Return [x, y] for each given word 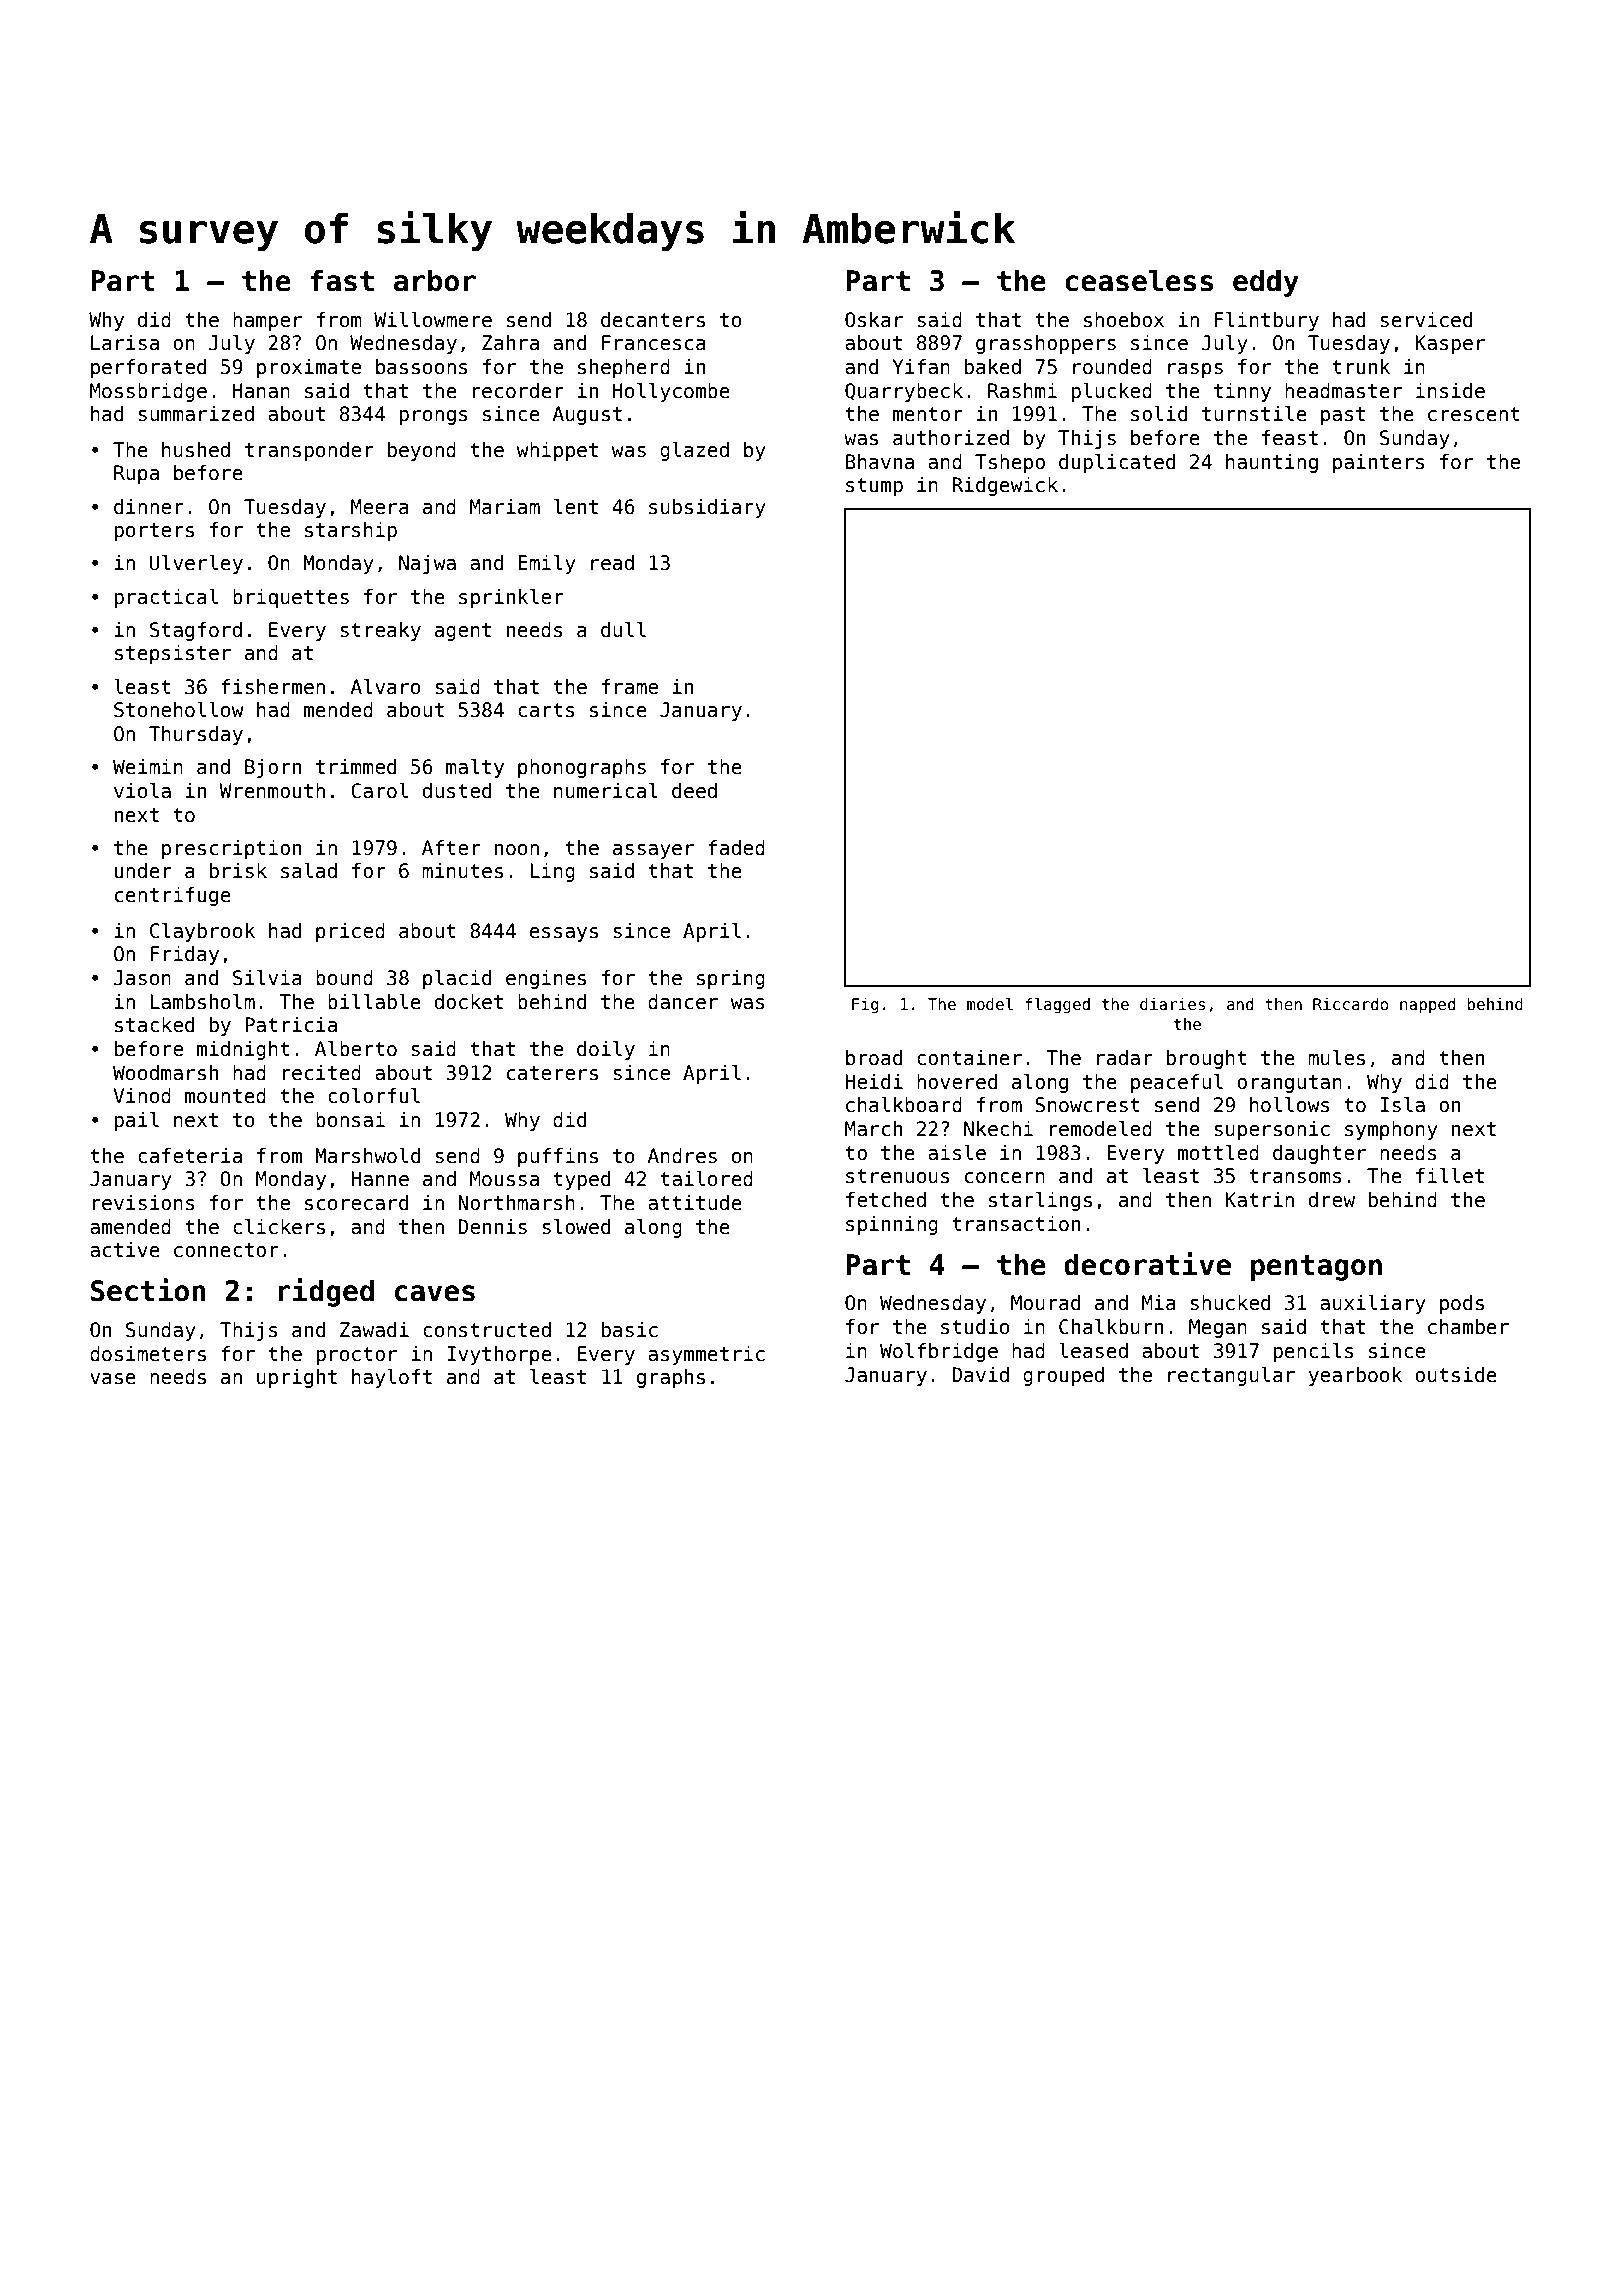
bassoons [422, 367]
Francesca [654, 343]
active [125, 1250]
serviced [1426, 320]
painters [1379, 463]
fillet [1450, 1176]
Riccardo [1351, 1004]
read [612, 563]
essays [564, 934]
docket [469, 1002]
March [873, 1129]
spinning [892, 1225]
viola [142, 791]
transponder [309, 451]
